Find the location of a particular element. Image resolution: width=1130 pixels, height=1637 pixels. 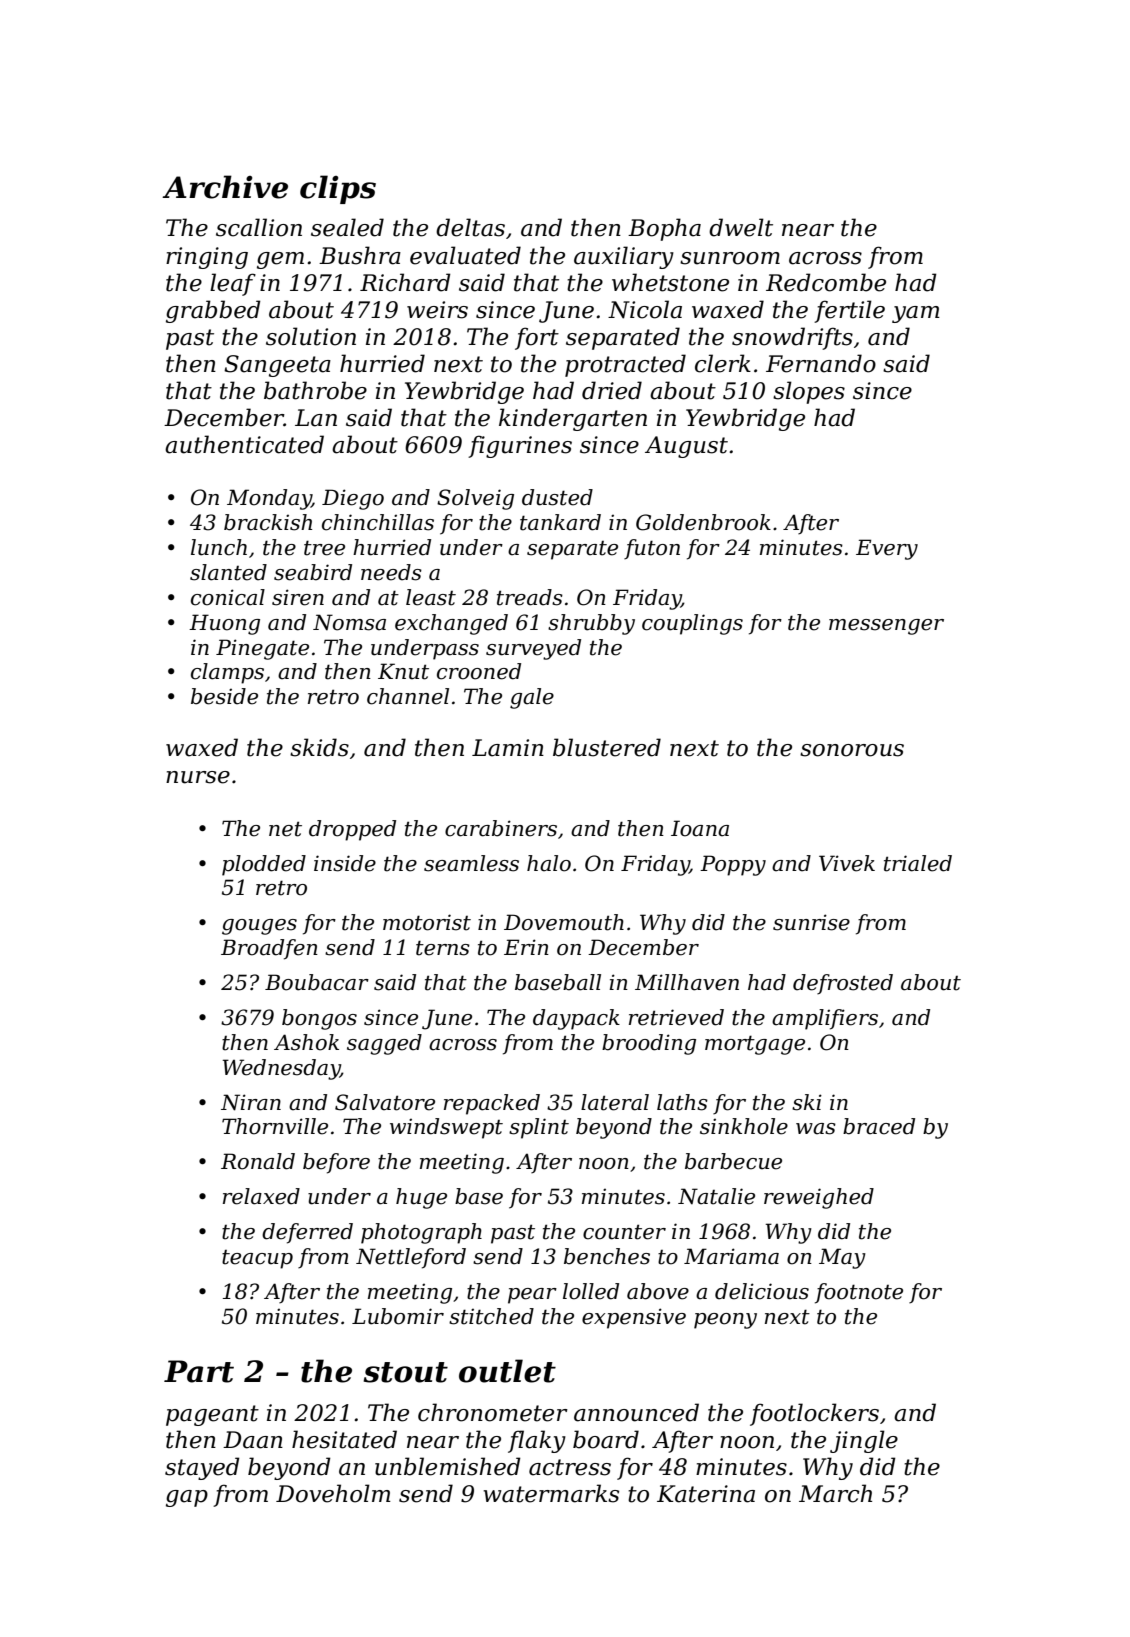

counter is located at coordinates (624, 1232).
